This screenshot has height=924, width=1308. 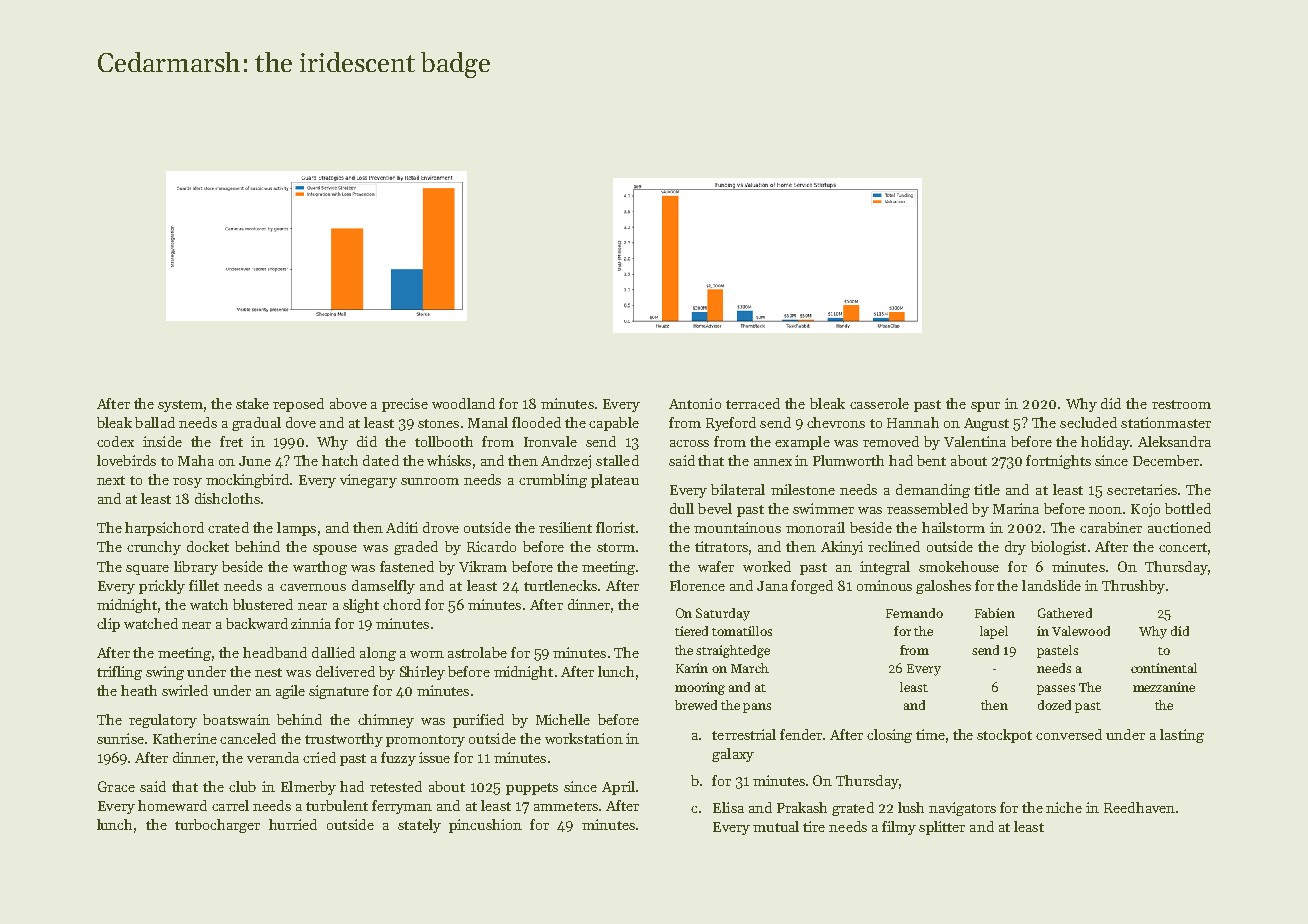 I want to click on lasting, so click(x=1182, y=736).
